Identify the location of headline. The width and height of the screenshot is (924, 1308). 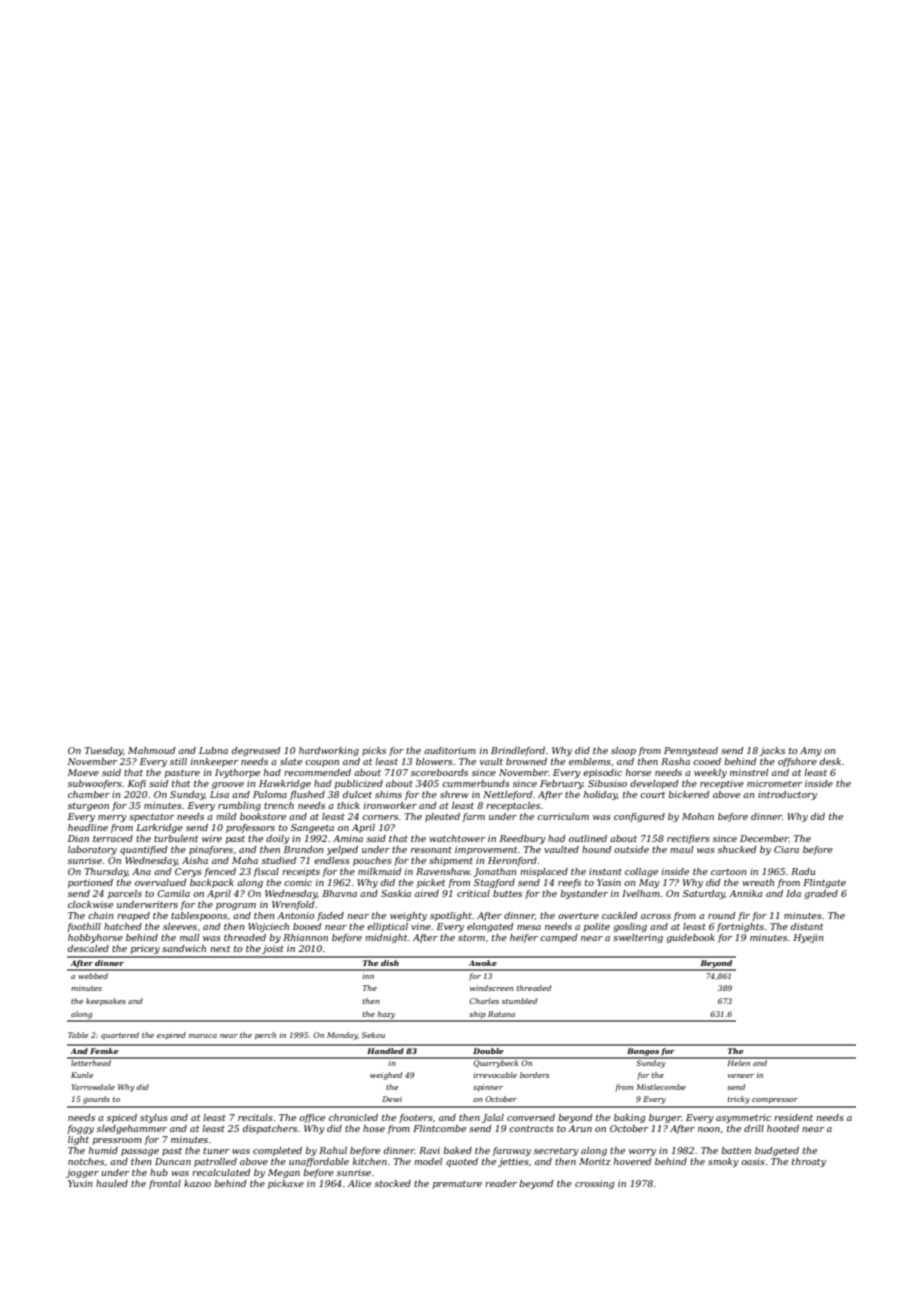
(88, 827).
